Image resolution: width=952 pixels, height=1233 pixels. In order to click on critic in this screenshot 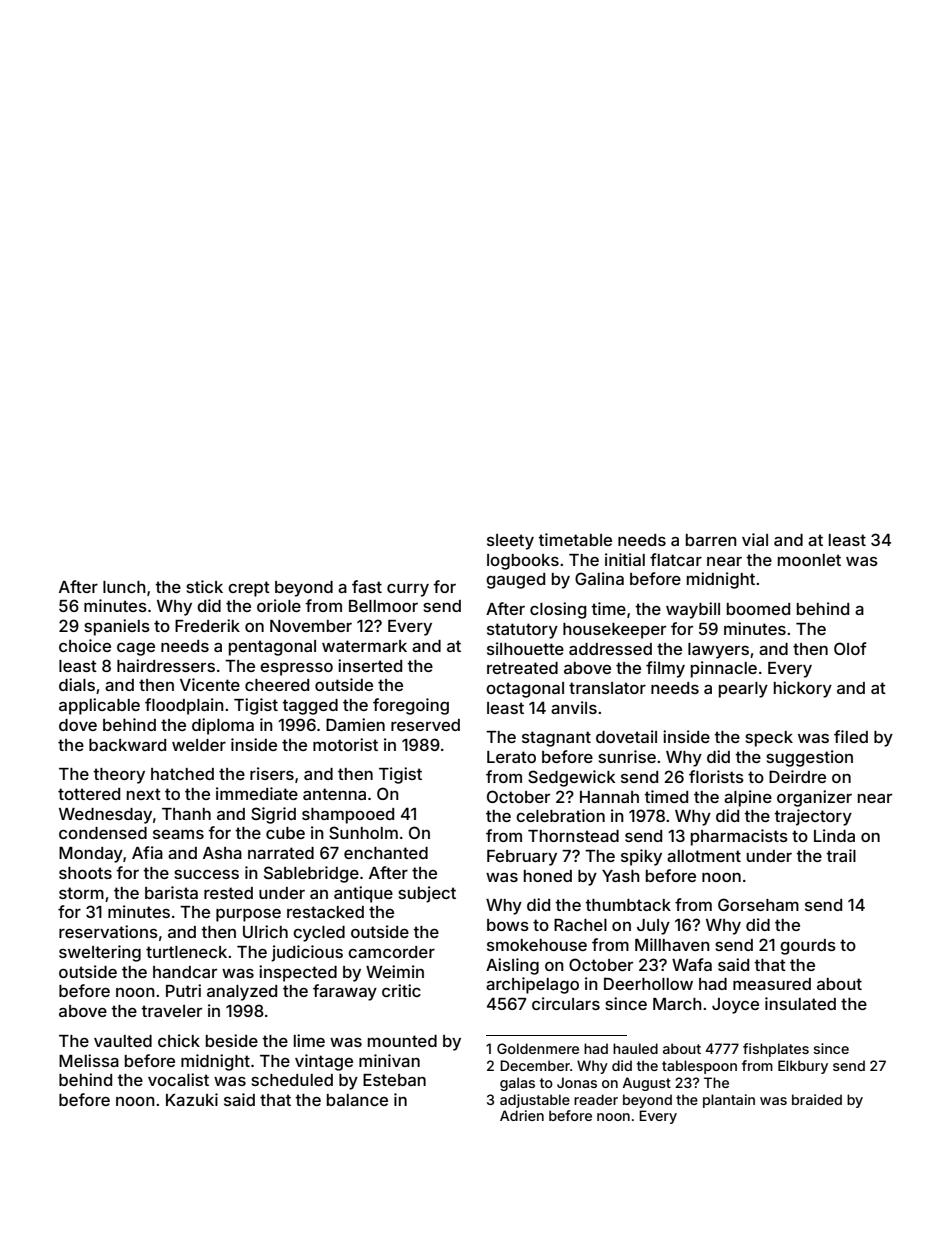, I will do `click(401, 990)`.
